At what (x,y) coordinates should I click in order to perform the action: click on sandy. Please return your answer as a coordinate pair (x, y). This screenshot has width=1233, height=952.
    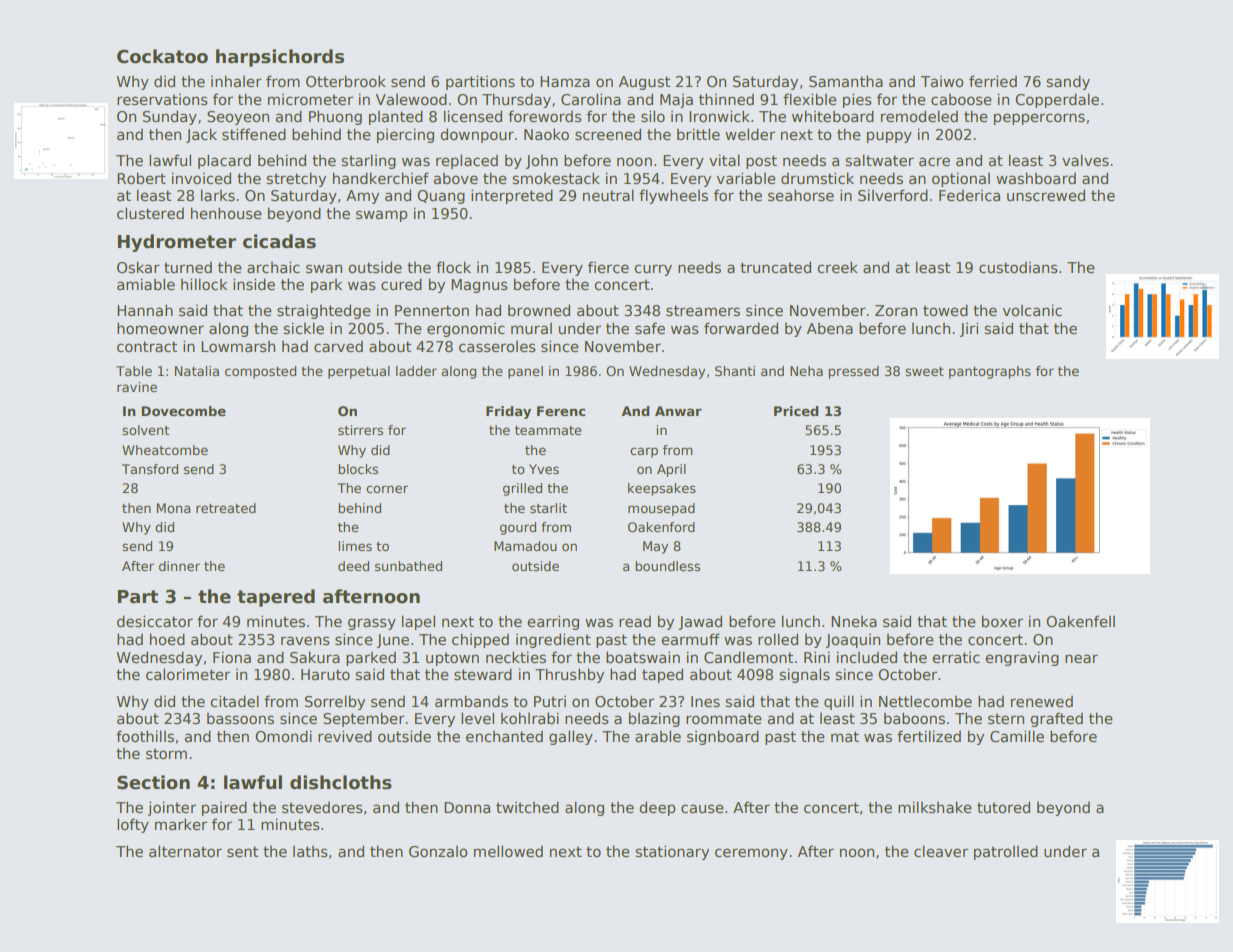
    Looking at the image, I should click on (1068, 82).
